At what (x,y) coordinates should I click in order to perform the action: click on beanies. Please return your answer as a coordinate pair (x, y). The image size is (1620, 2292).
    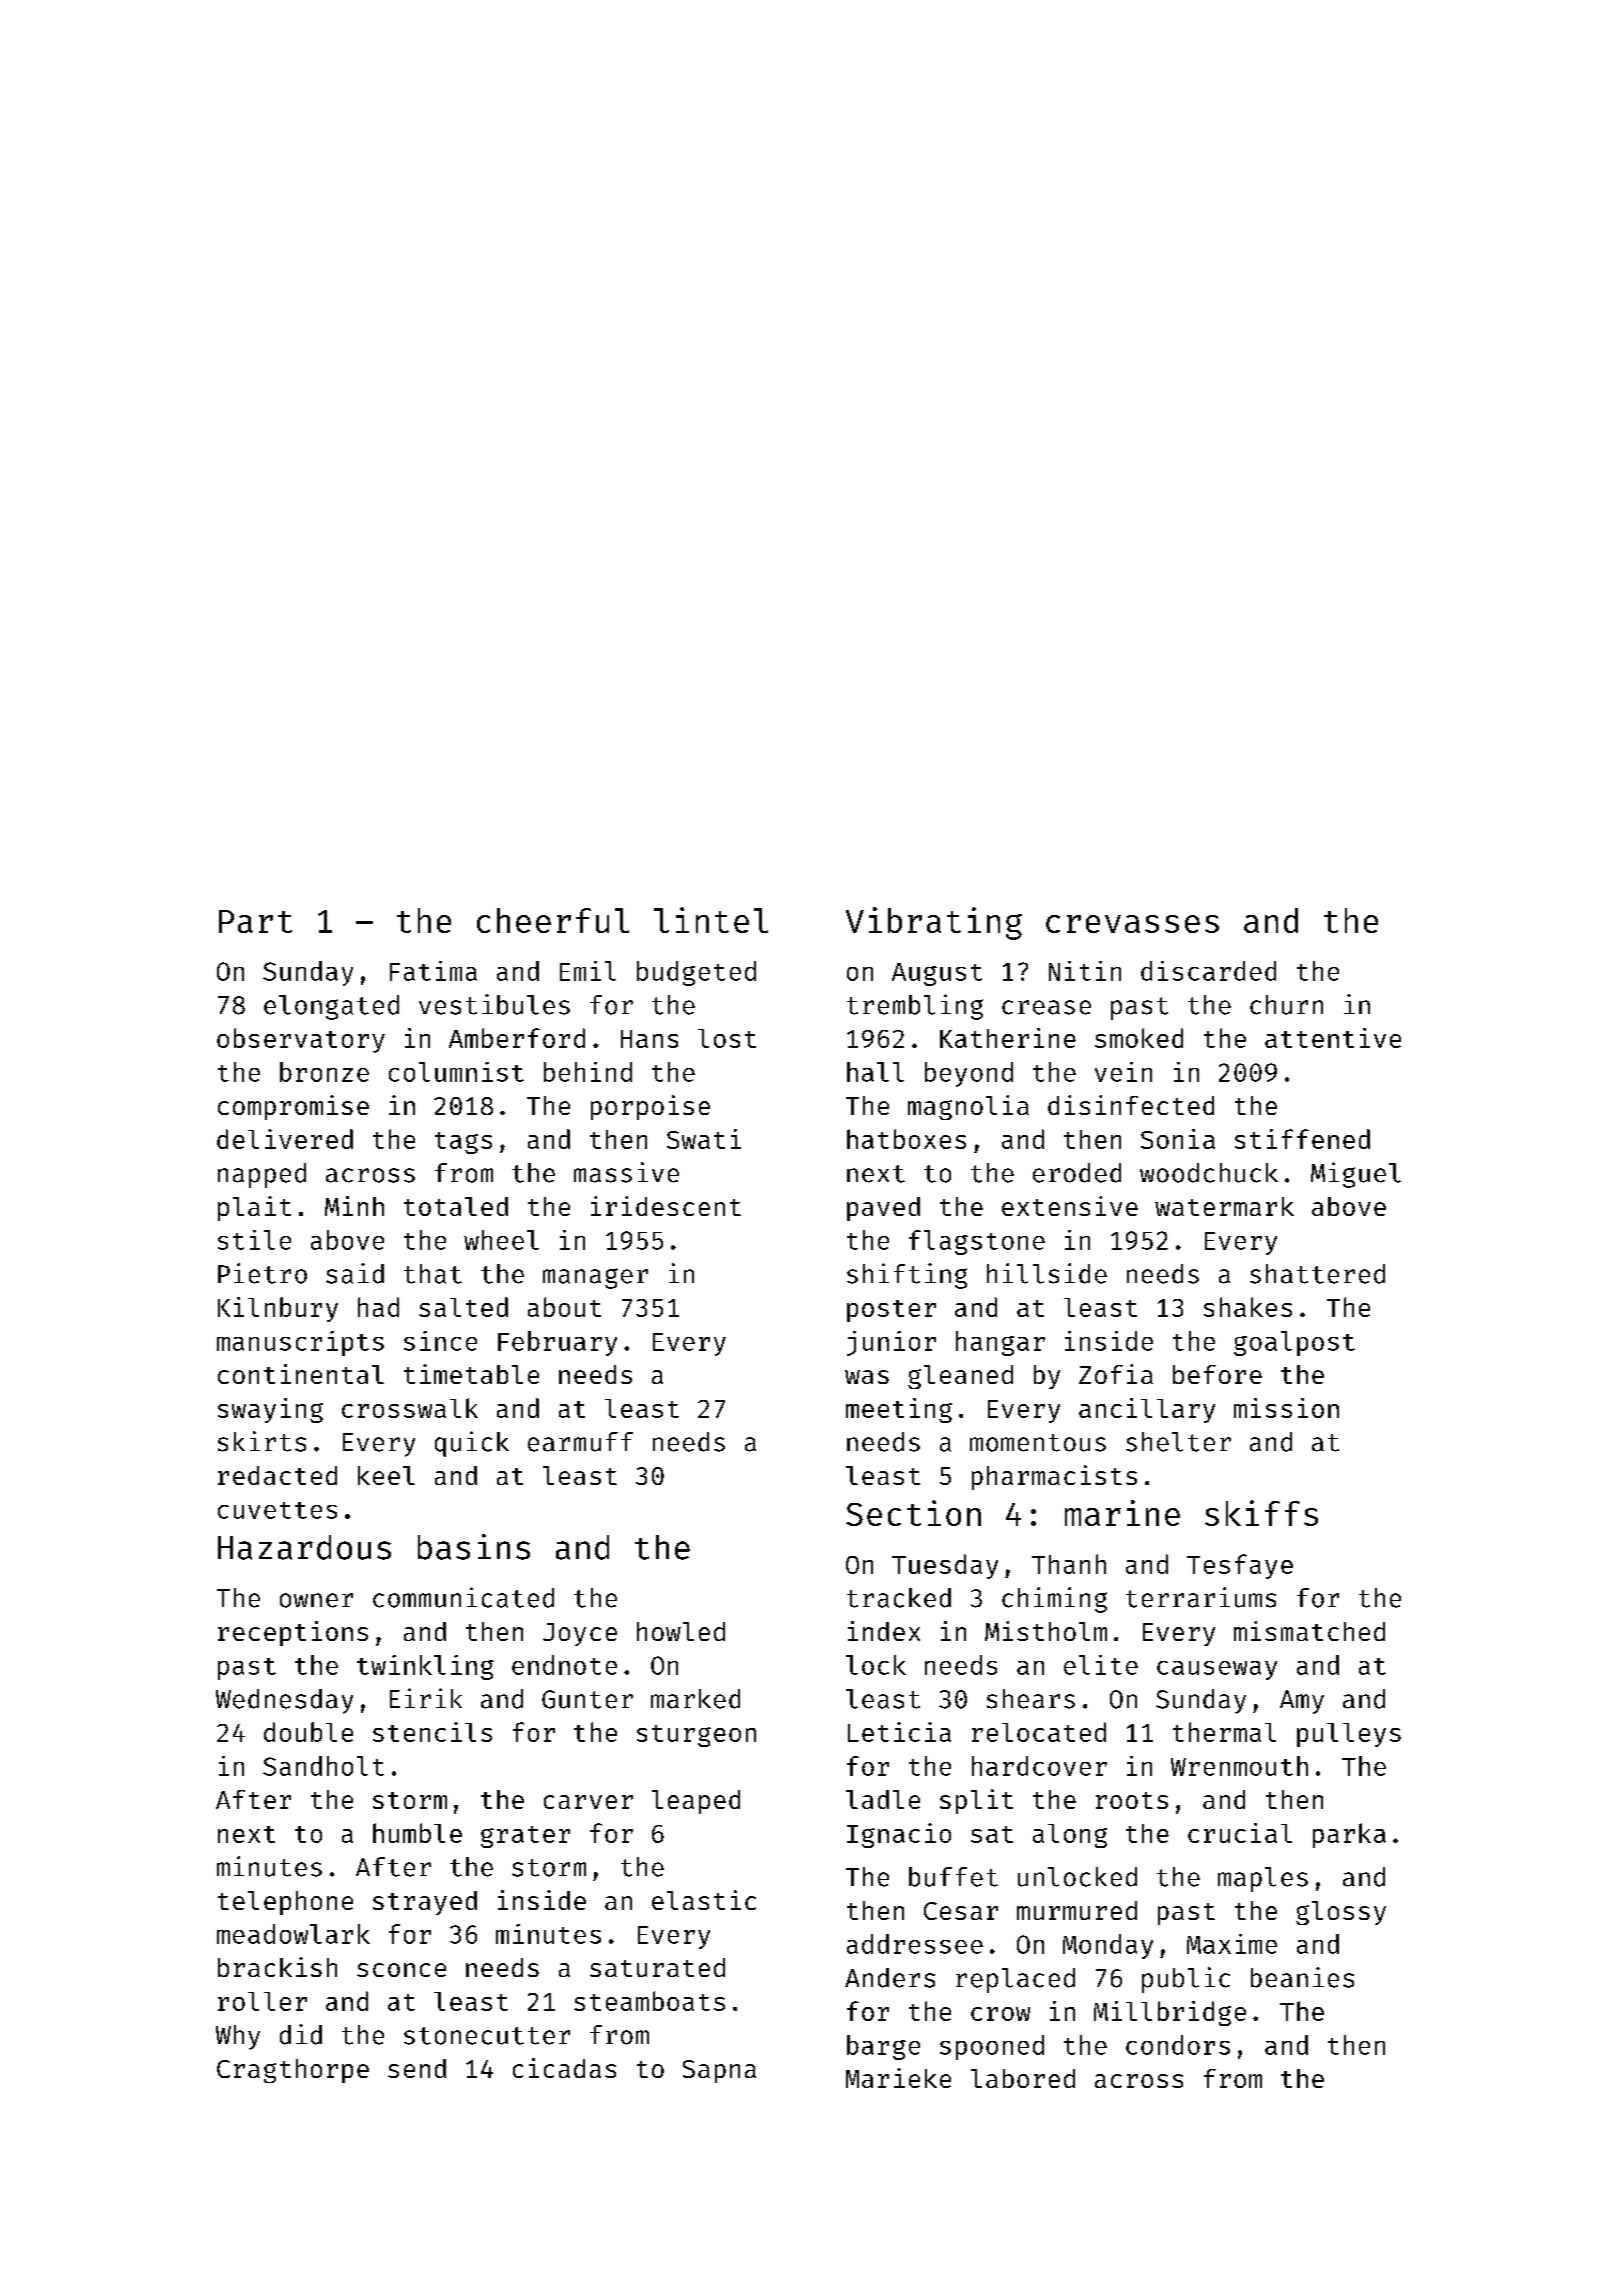
    Looking at the image, I should click on (1302, 1977).
